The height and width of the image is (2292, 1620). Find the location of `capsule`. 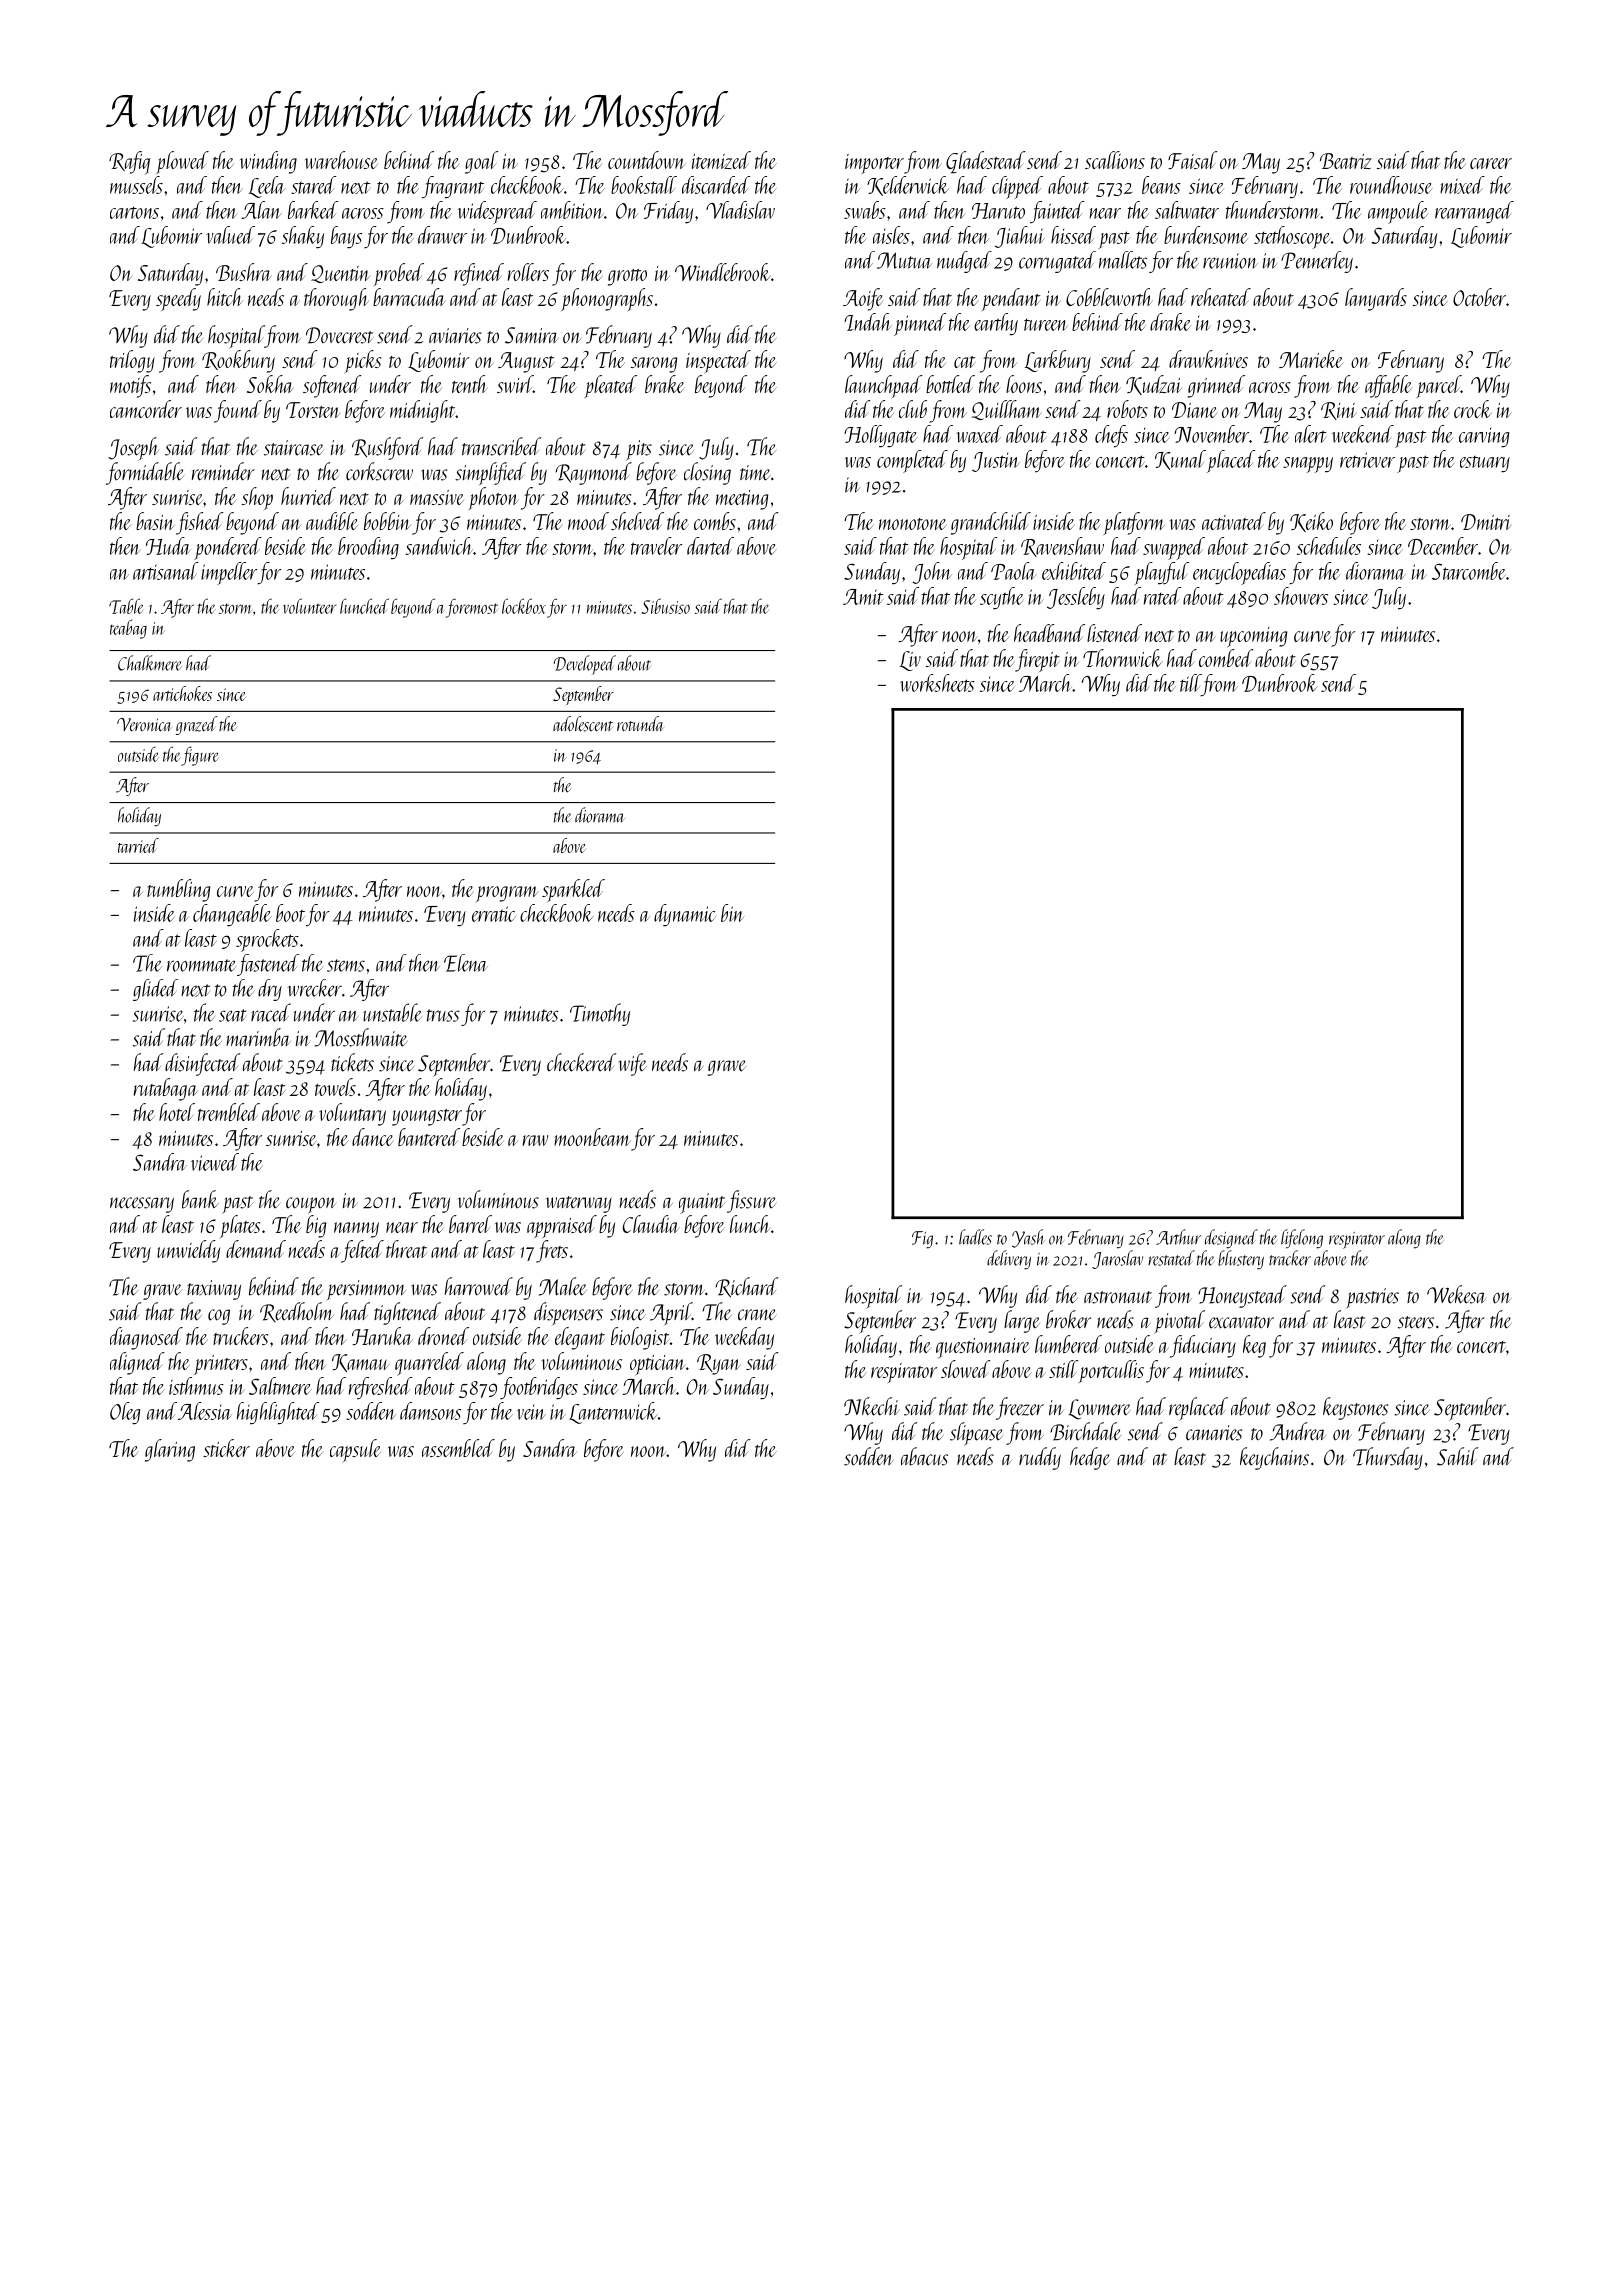

capsule is located at coordinates (355, 1450).
